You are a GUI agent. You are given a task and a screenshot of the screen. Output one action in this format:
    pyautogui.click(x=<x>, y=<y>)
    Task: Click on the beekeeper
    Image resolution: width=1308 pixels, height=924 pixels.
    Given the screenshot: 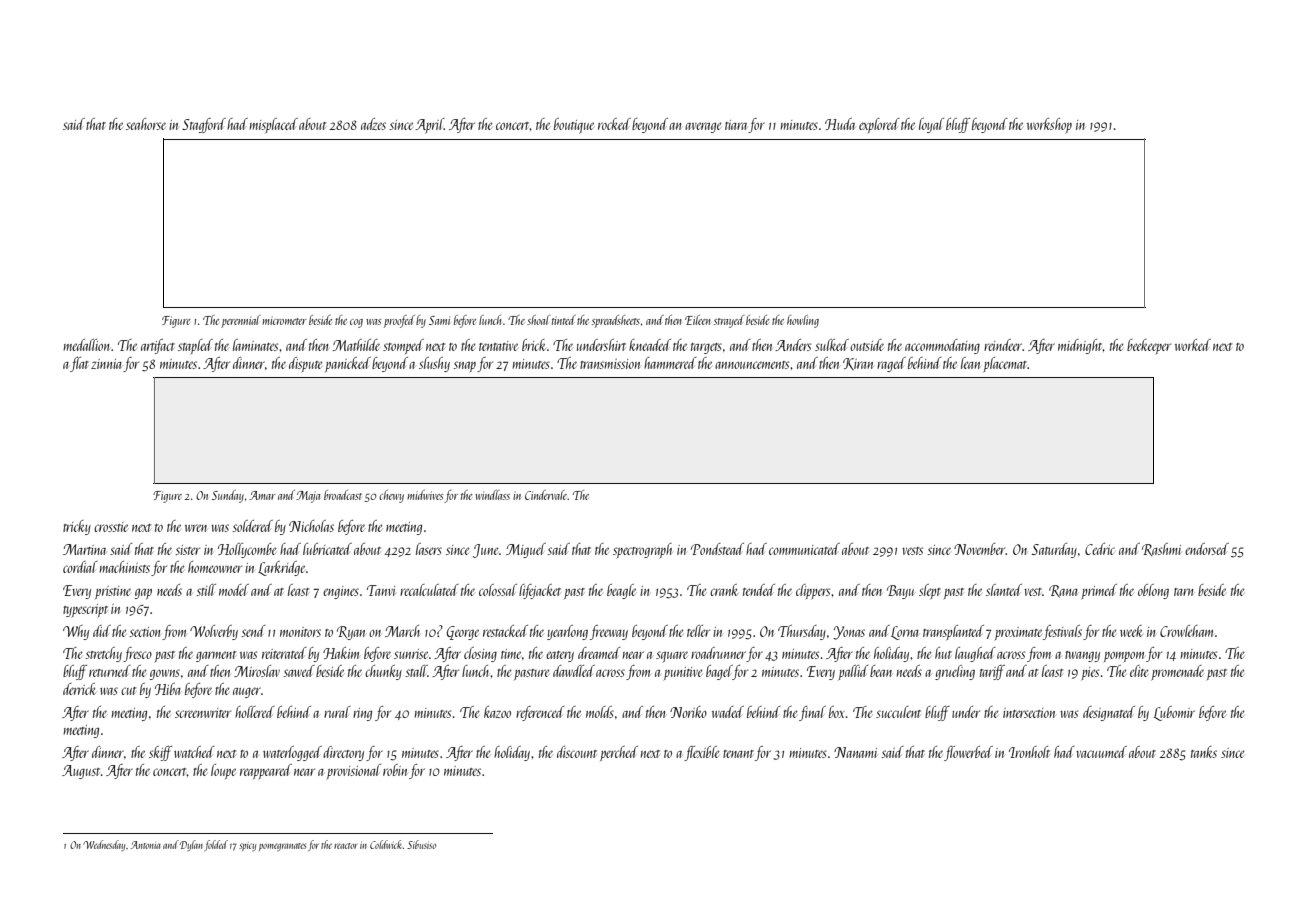 What is the action you would take?
    pyautogui.click(x=1149, y=346)
